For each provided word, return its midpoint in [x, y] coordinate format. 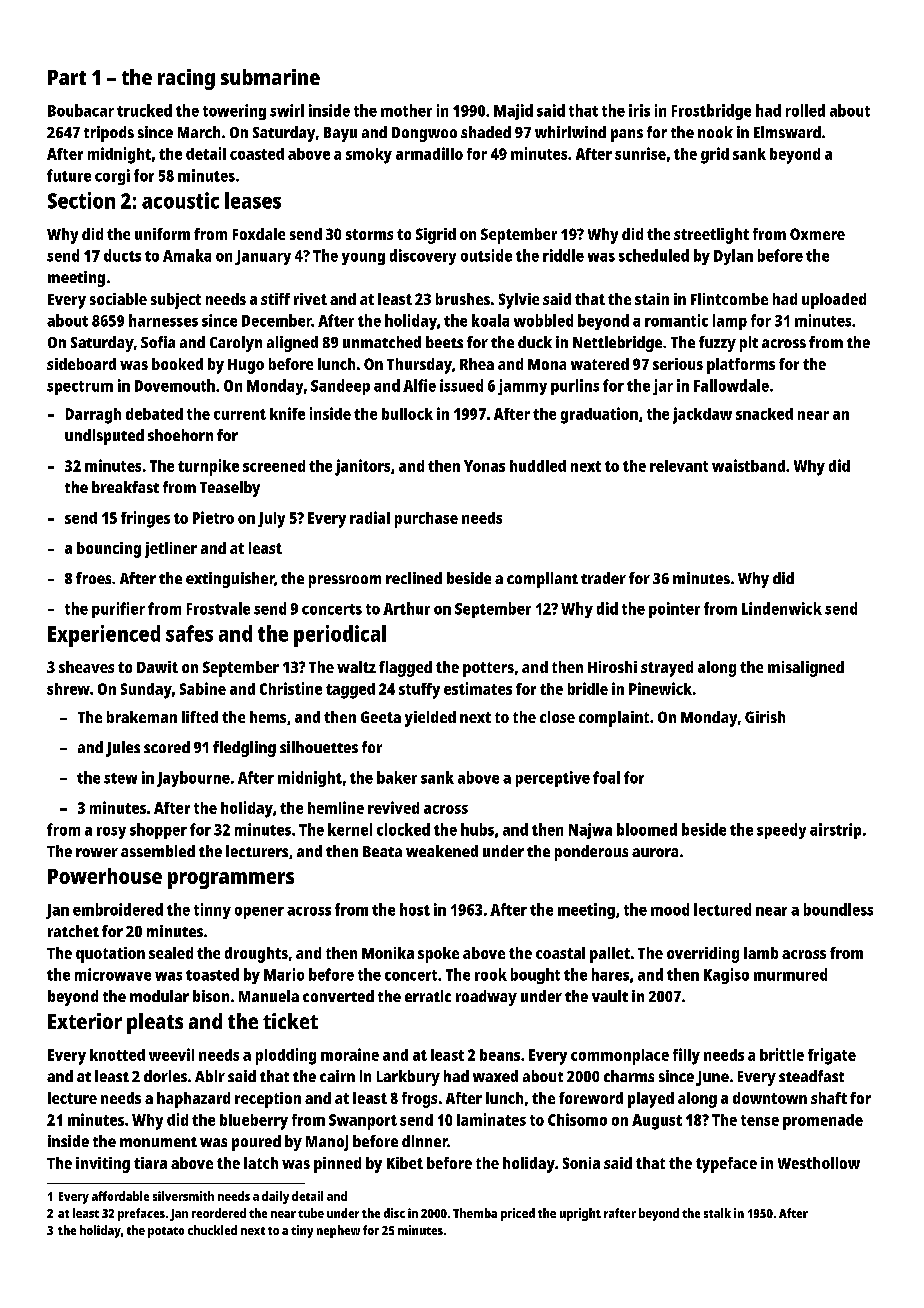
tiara [150, 1163]
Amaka [187, 255]
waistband [748, 465]
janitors [362, 467]
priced [518, 1214]
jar [663, 387]
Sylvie [519, 301]
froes [93, 578]
